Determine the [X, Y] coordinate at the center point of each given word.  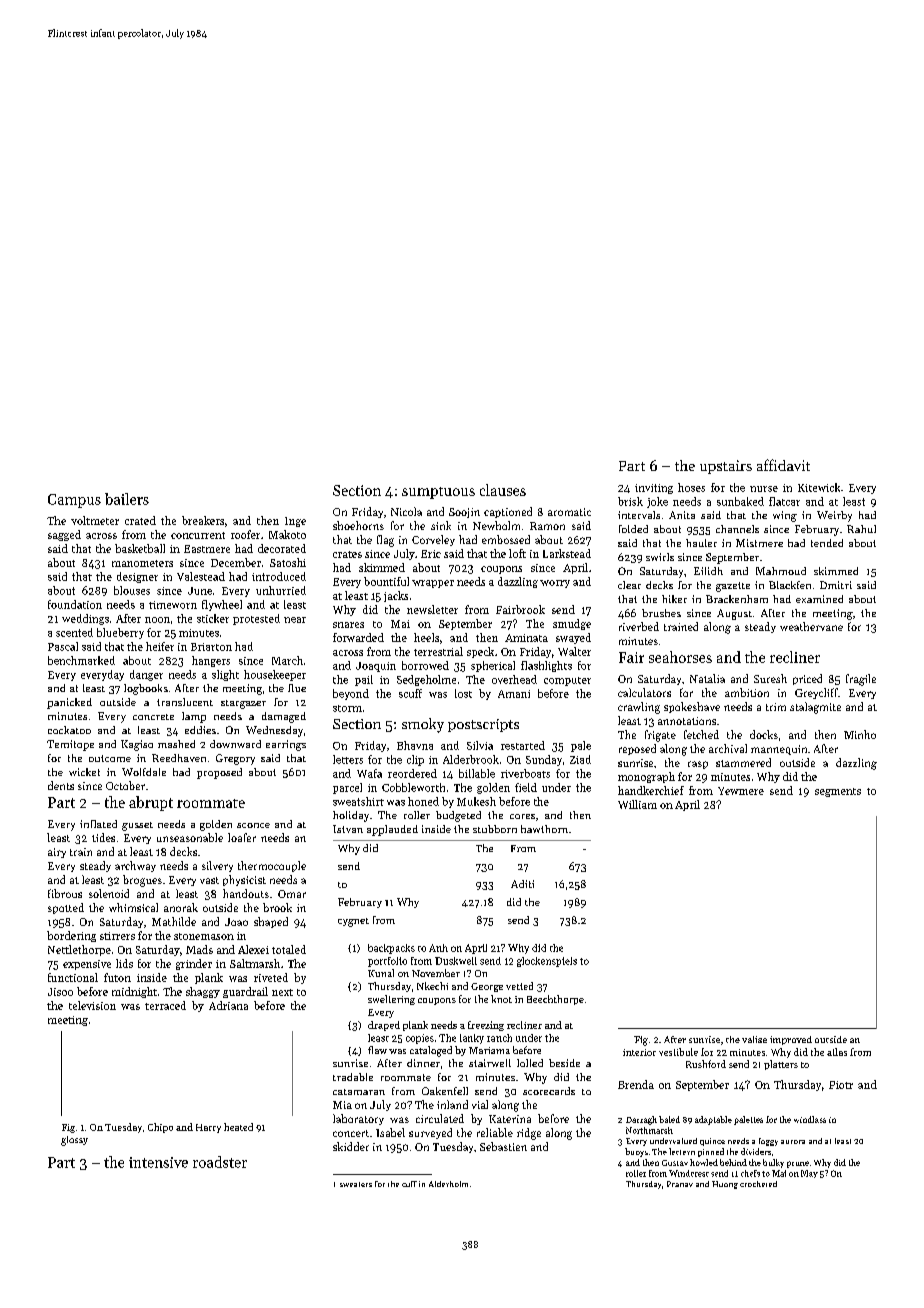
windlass [810, 1119]
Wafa [369, 773]
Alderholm [448, 1184]
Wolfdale [144, 772]
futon [117, 977]
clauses [503, 490]
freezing [486, 1026]
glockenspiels [547, 962]
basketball [140, 548]
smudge [572, 624]
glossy [74, 1141]
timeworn [173, 605]
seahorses [680, 657]
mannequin [779, 750]
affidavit [783, 465]
